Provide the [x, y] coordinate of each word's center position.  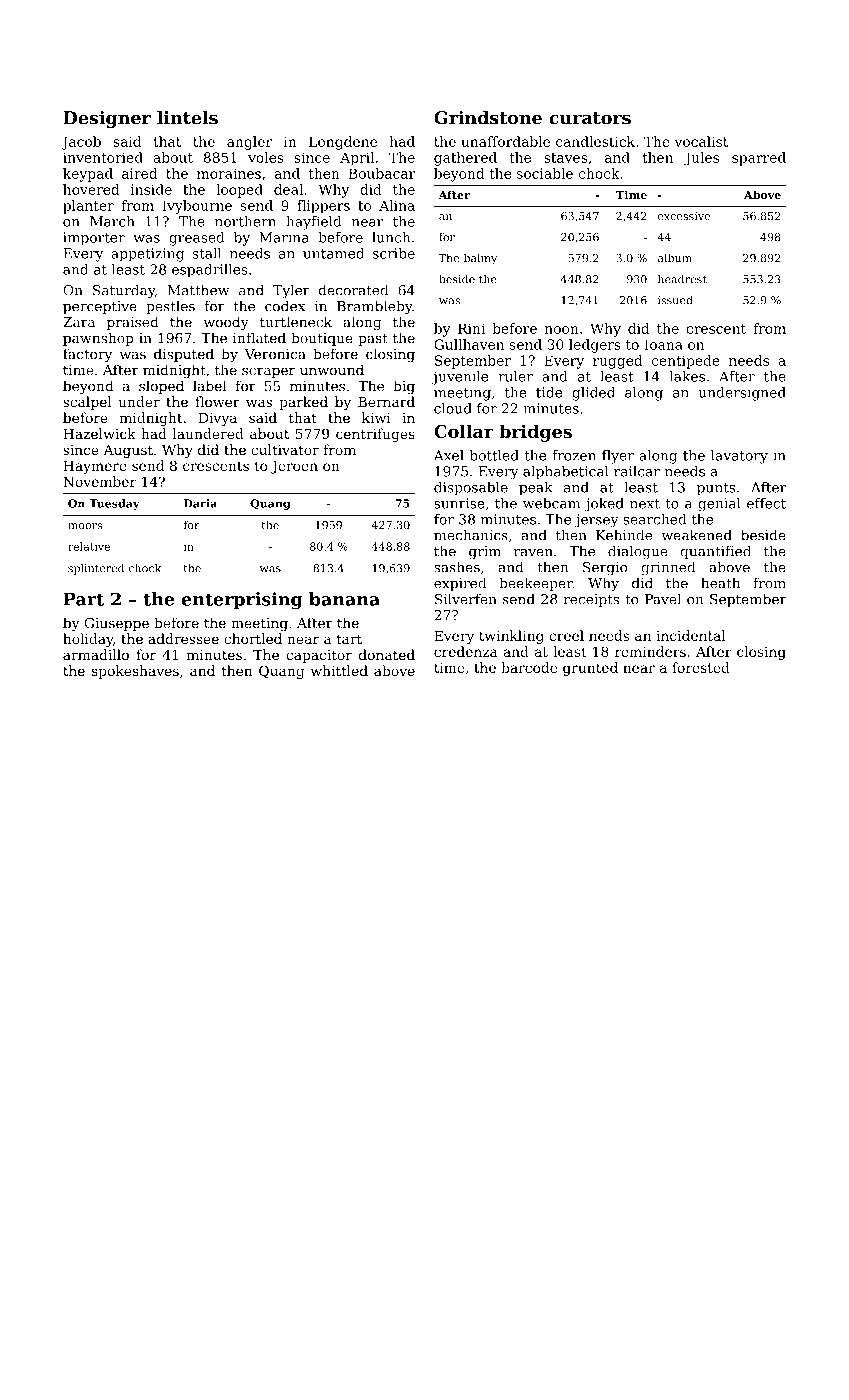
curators [590, 118]
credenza [466, 651]
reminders [650, 651]
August [128, 451]
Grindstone [488, 118]
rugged [618, 362]
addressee [183, 638]
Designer [107, 119]
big [404, 387]
